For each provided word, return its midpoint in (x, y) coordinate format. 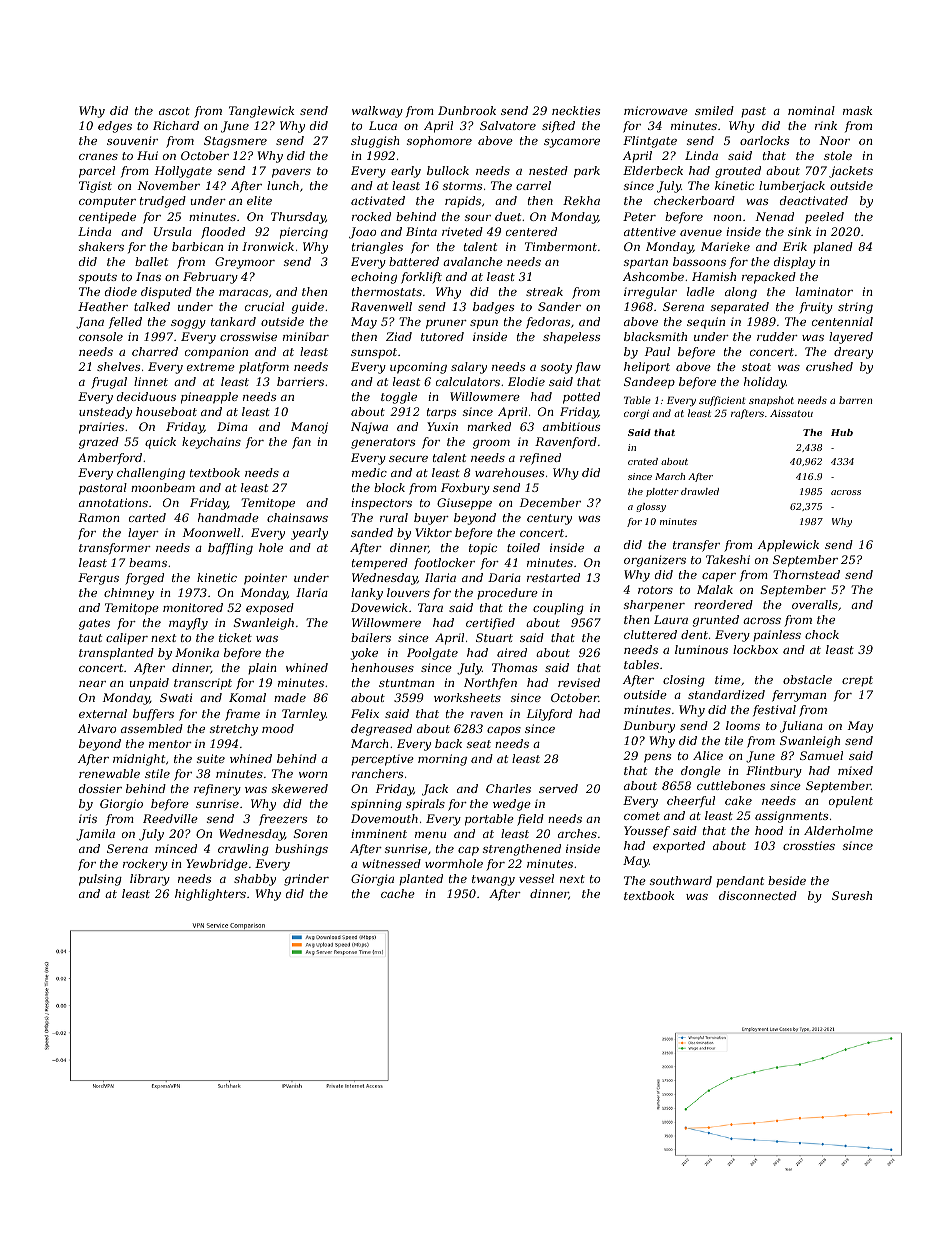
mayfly (188, 624)
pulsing (100, 880)
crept (857, 681)
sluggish (375, 142)
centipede (107, 218)
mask (857, 110)
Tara (430, 607)
